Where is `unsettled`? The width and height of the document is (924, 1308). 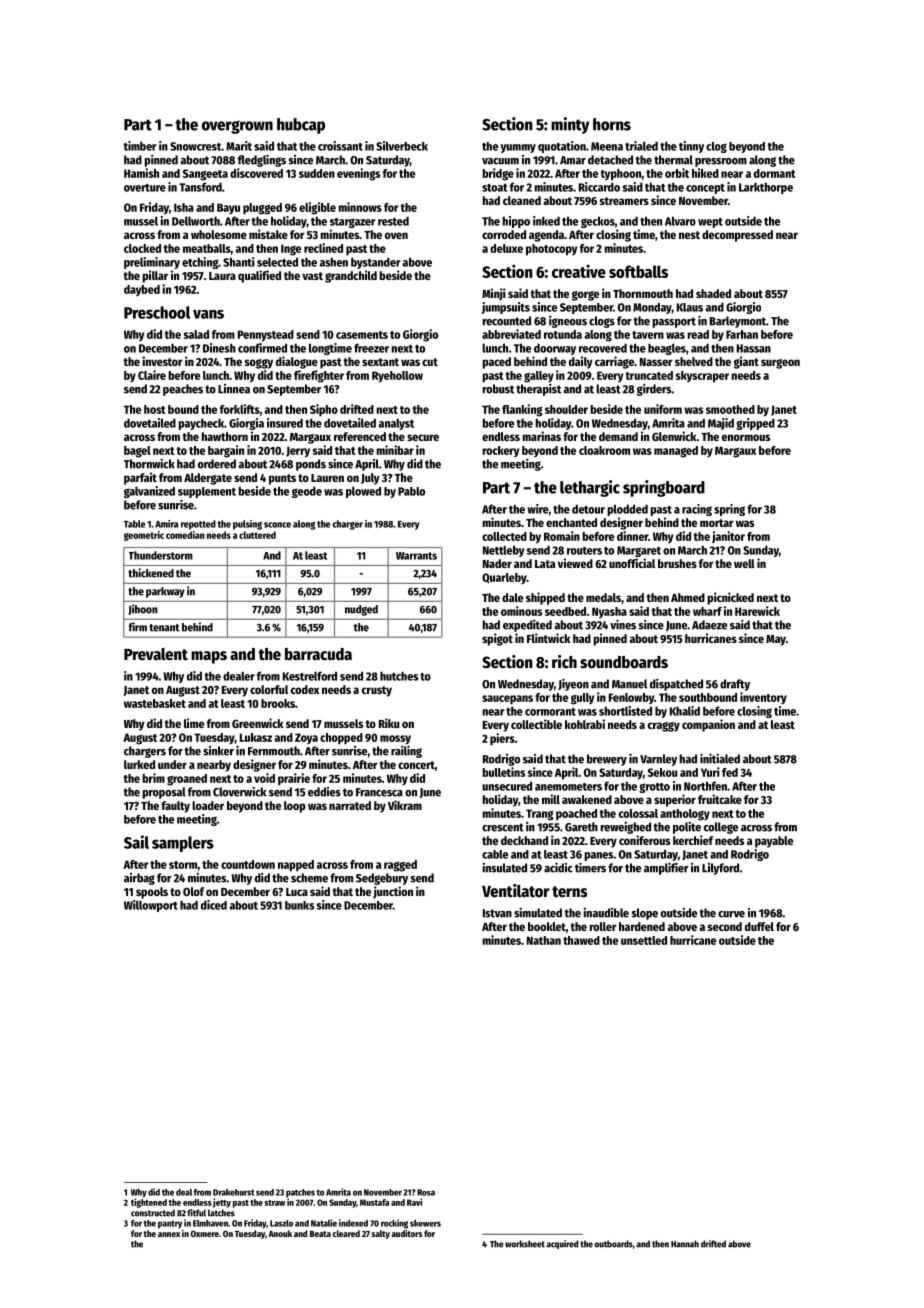 unsettled is located at coordinates (644, 940).
